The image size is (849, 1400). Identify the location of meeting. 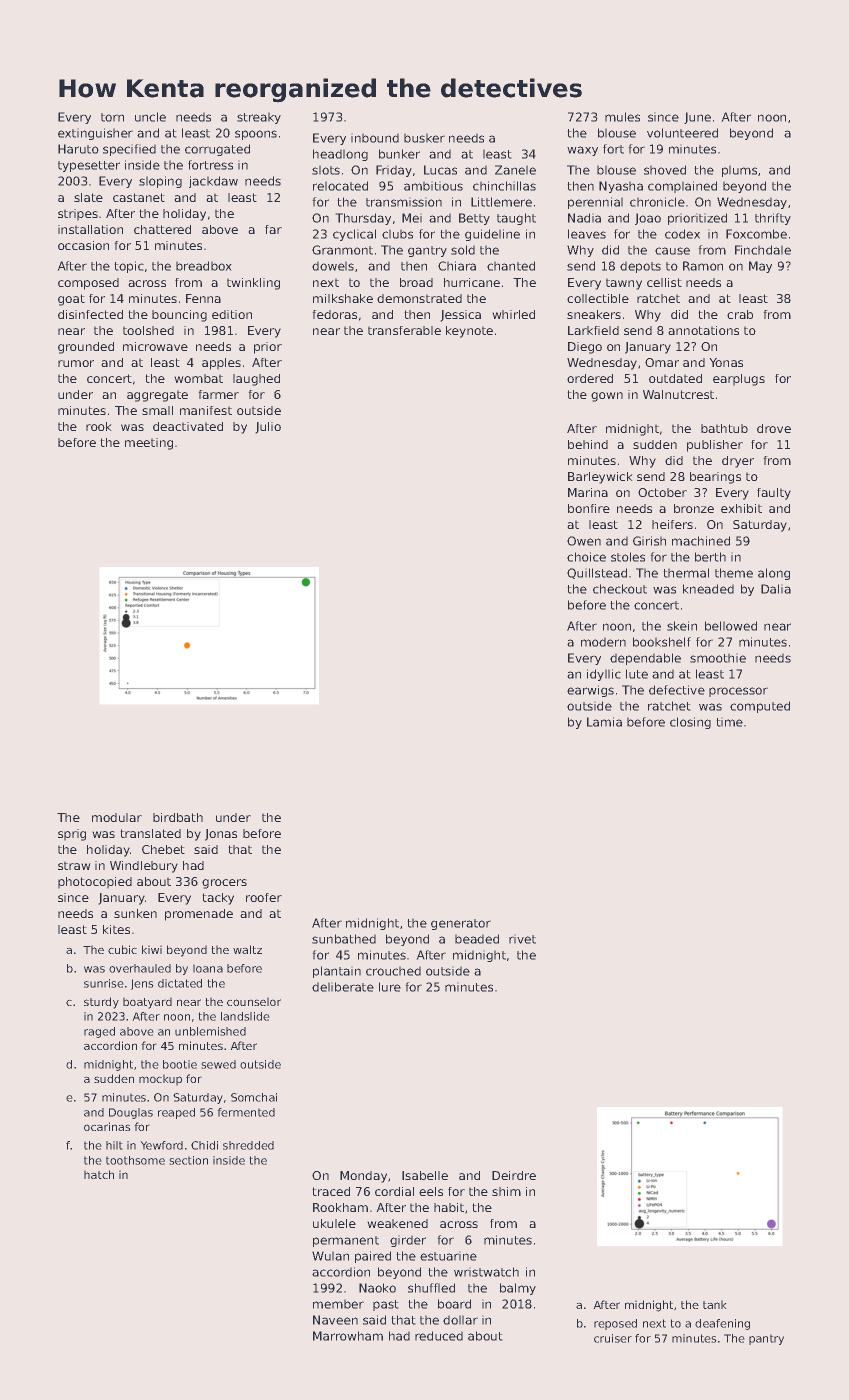
(149, 444).
